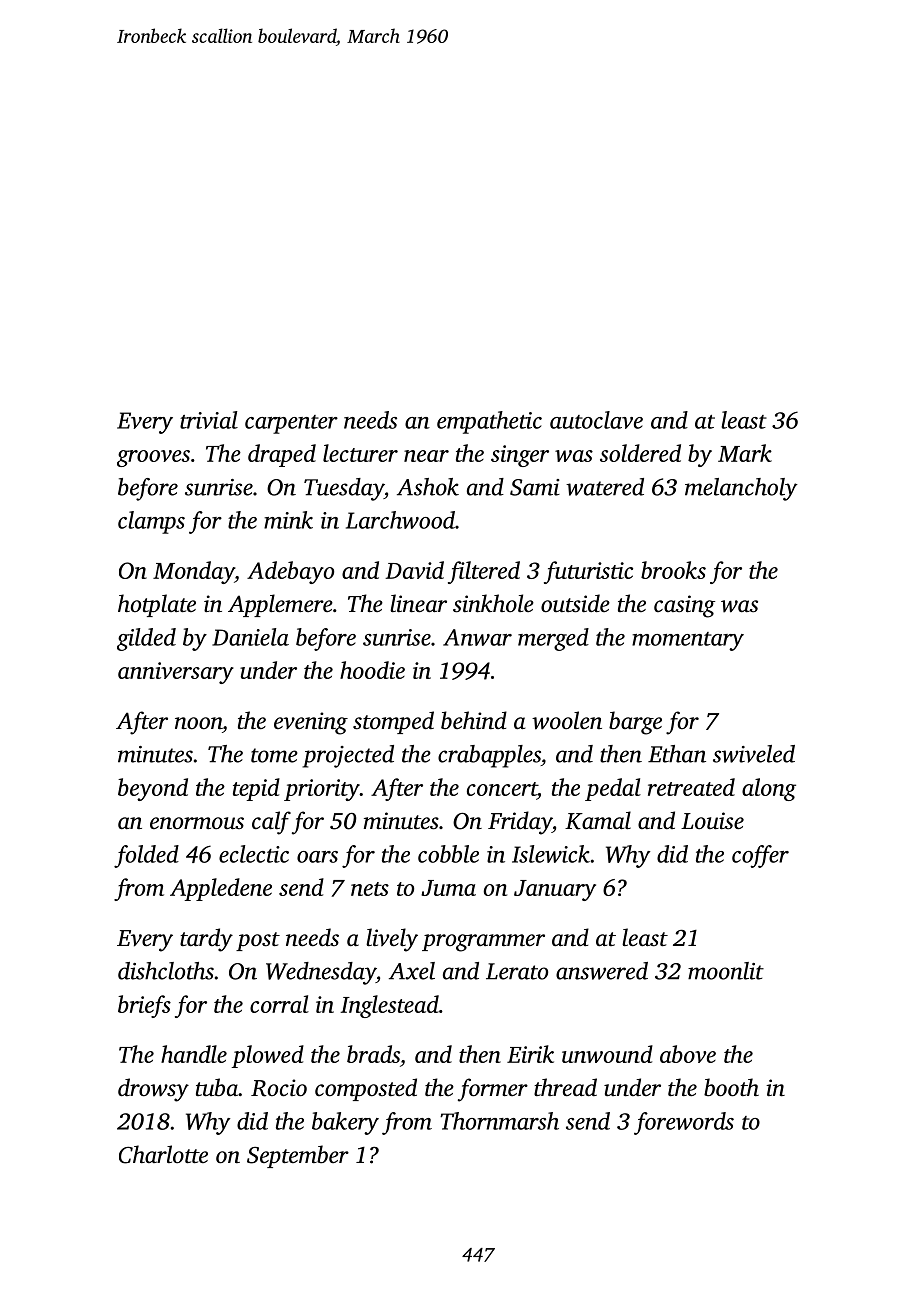  What do you see at coordinates (741, 489) in the page?
I see `melancholy` at bounding box center [741, 489].
